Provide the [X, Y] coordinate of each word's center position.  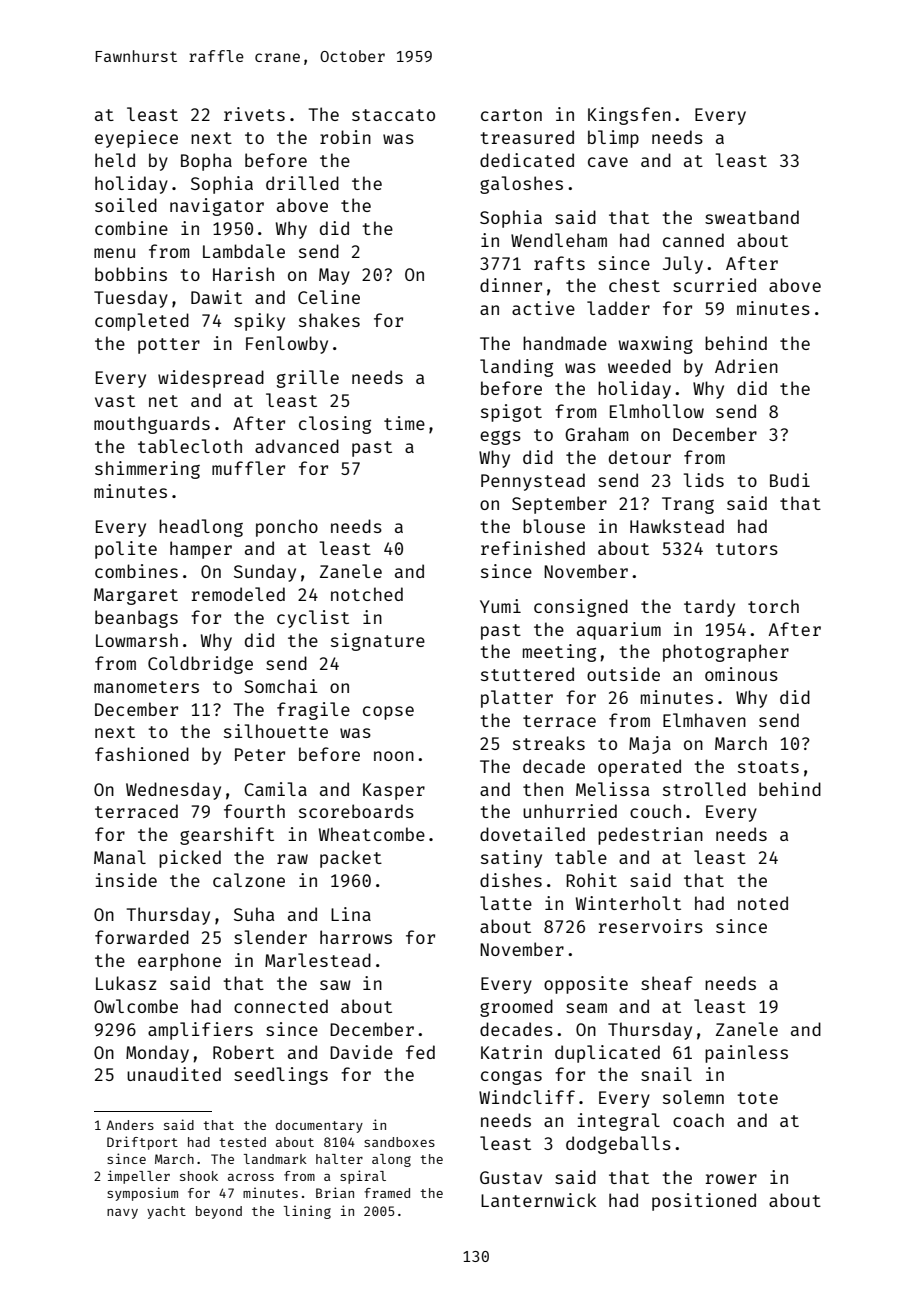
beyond [219, 1212]
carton [511, 115]
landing [516, 368]
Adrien [746, 366]
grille [308, 379]
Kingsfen [629, 116]
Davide [361, 1052]
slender [270, 937]
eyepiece [136, 139]
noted [763, 903]
